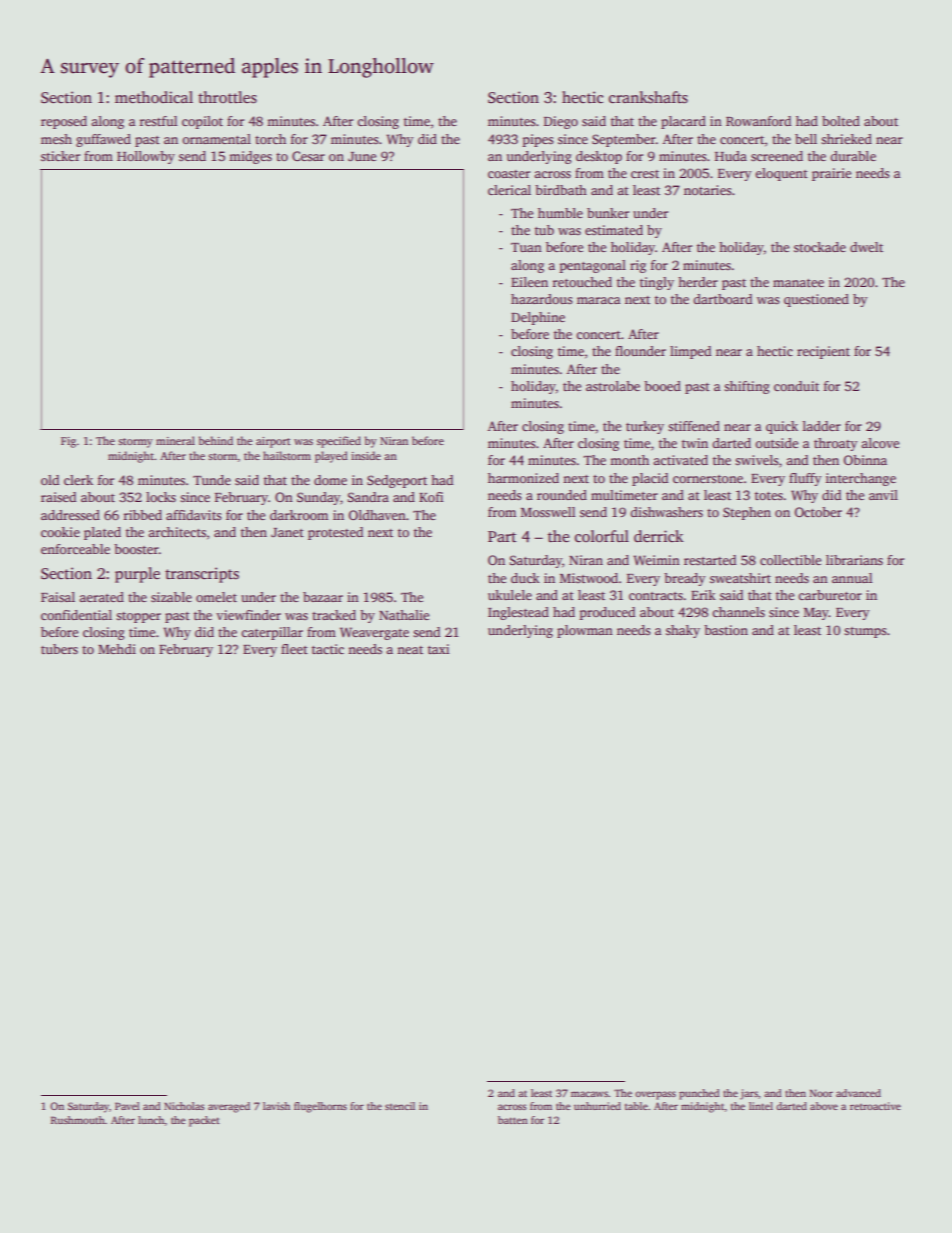 This screenshot has width=952, height=1233. What do you see at coordinates (841, 121) in the screenshot?
I see `bolted` at bounding box center [841, 121].
